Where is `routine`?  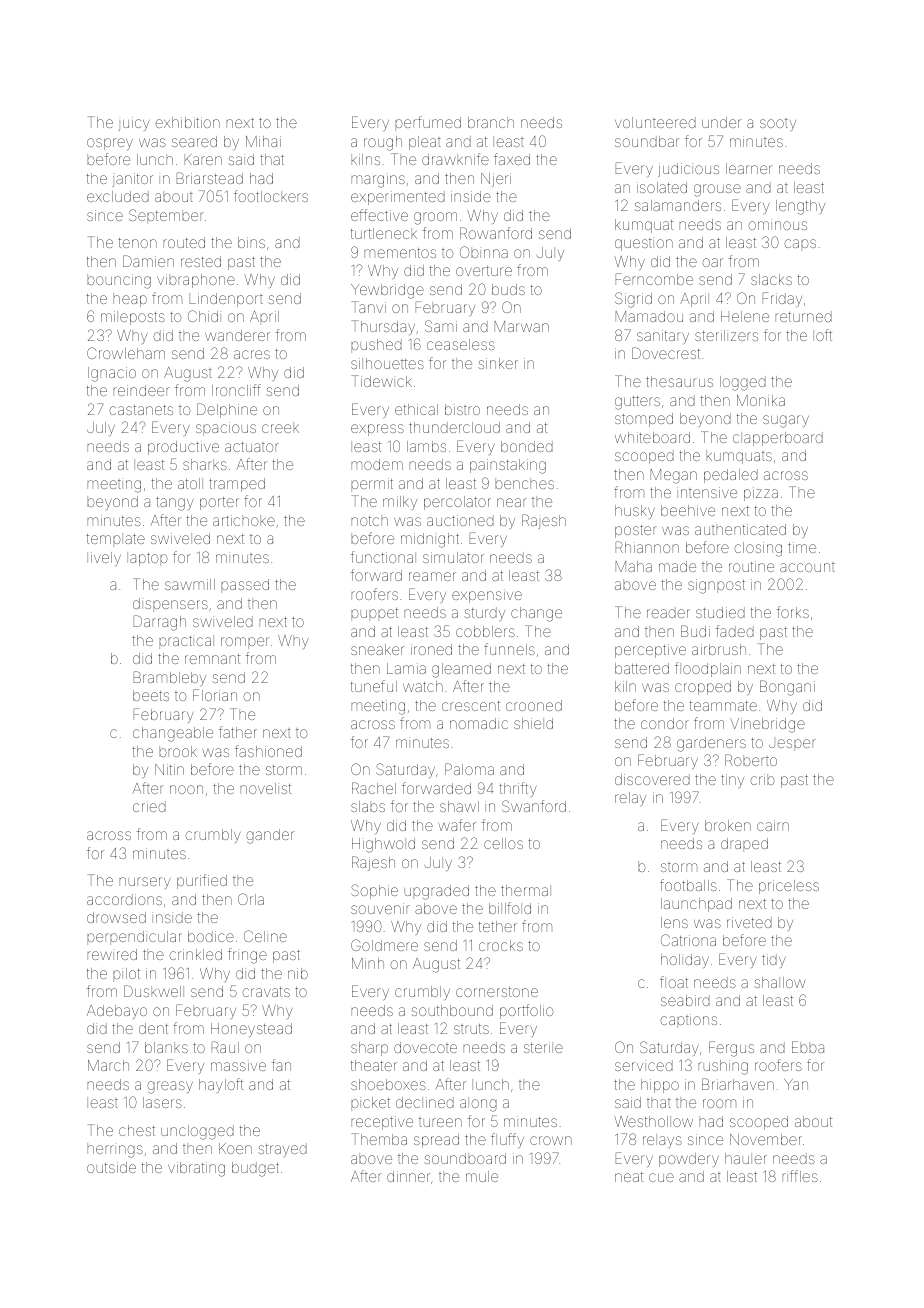 routine is located at coordinates (751, 566).
